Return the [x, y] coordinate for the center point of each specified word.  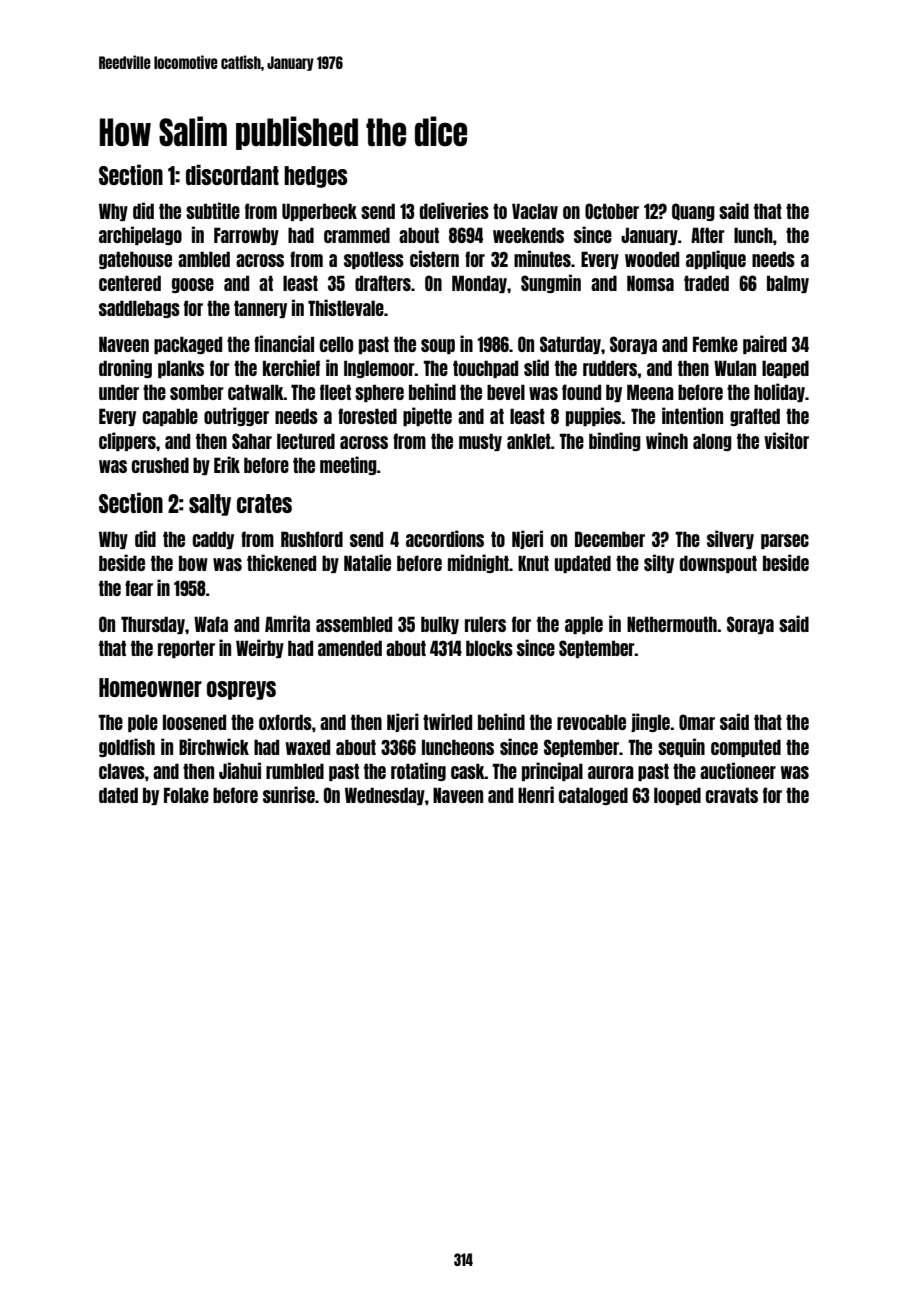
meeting [348, 465]
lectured [306, 441]
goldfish [127, 747]
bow [193, 563]
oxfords [285, 722]
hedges [316, 177]
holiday [779, 392]
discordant [232, 174]
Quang [693, 212]
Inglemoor [379, 369]
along [712, 442]
